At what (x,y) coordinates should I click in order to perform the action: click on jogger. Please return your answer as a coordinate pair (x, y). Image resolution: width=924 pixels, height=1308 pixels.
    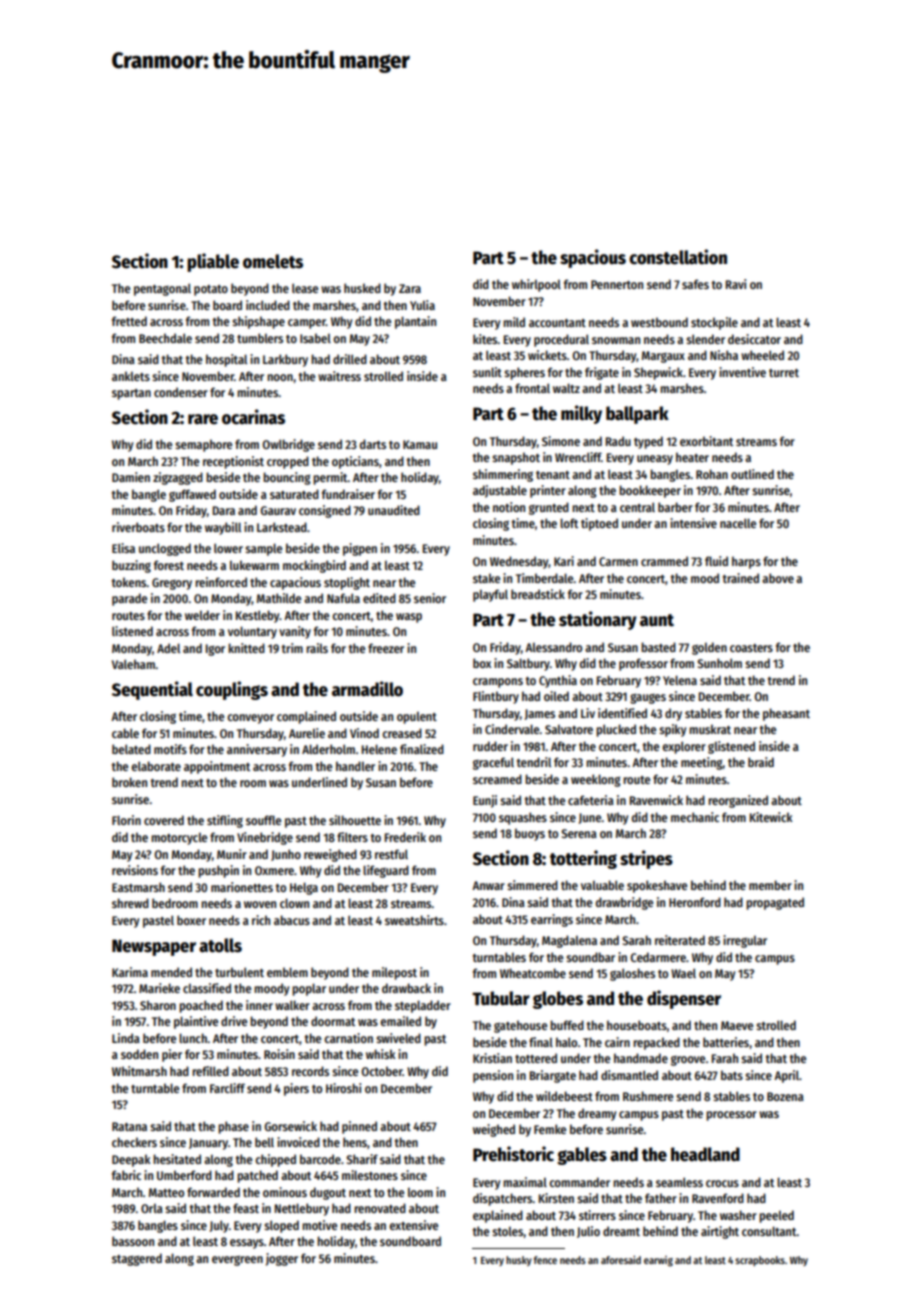
    Looking at the image, I should click on (282, 1259).
